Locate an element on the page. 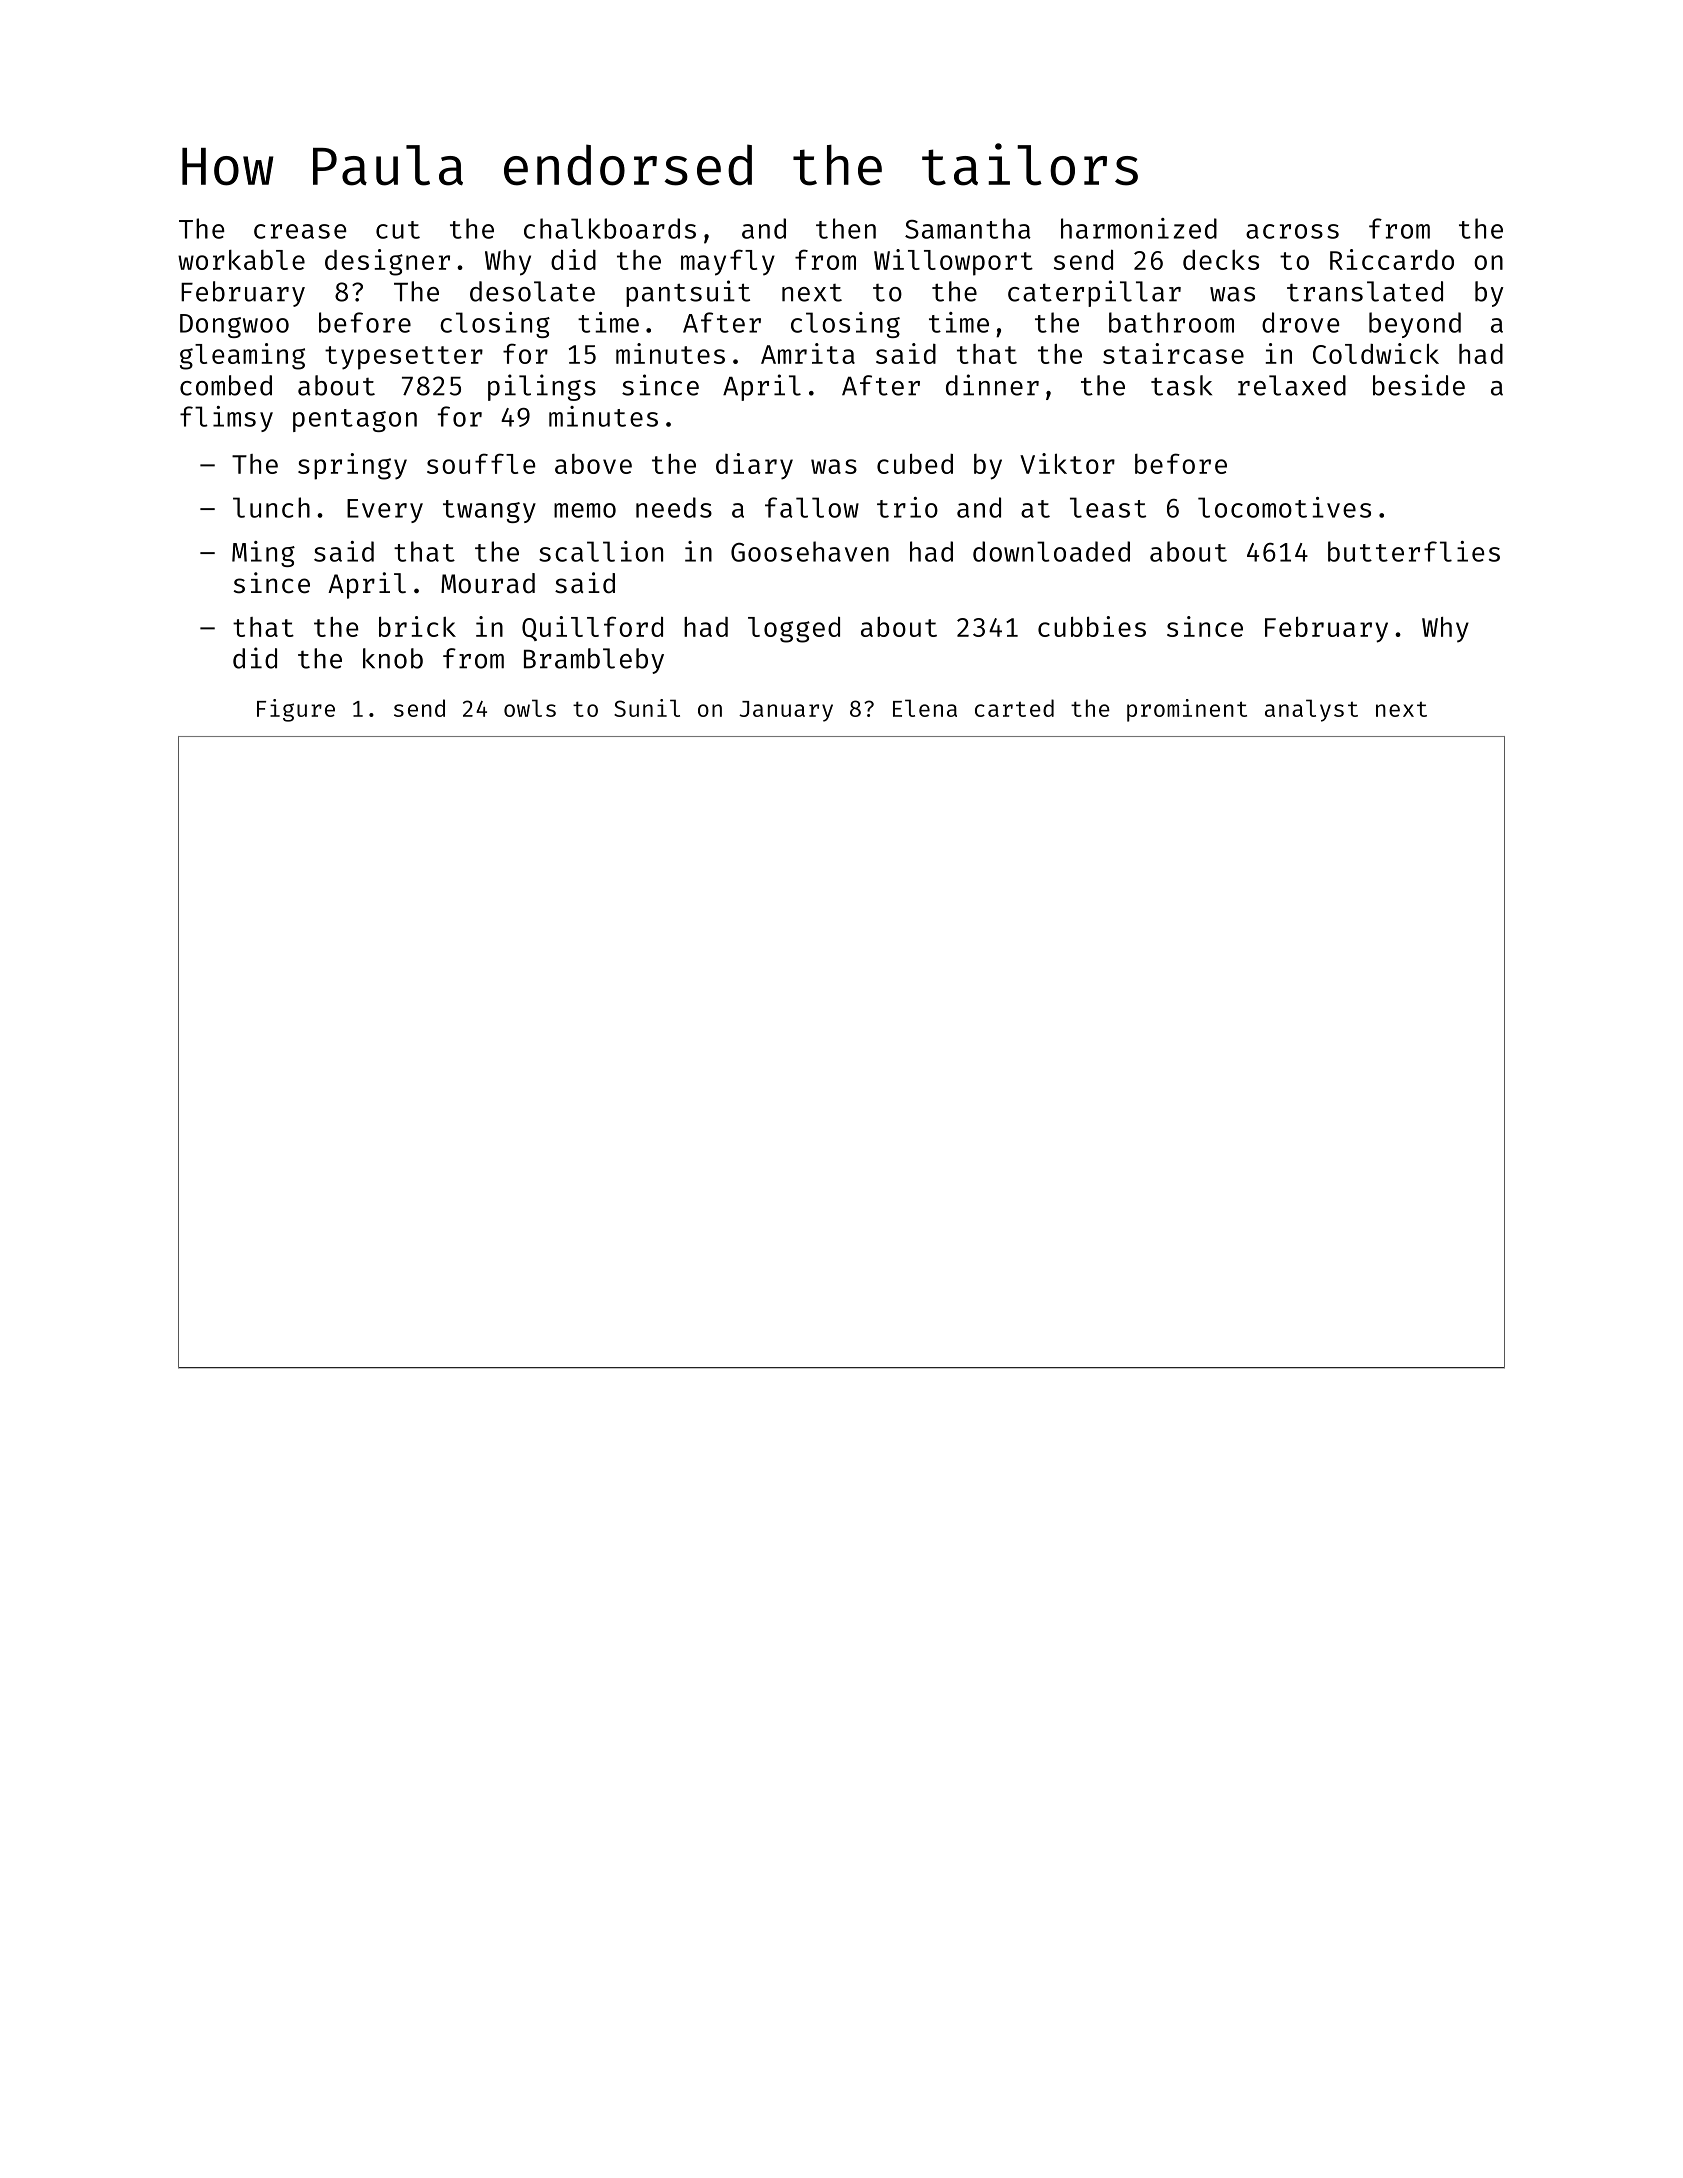  butterflies is located at coordinates (1414, 551).
